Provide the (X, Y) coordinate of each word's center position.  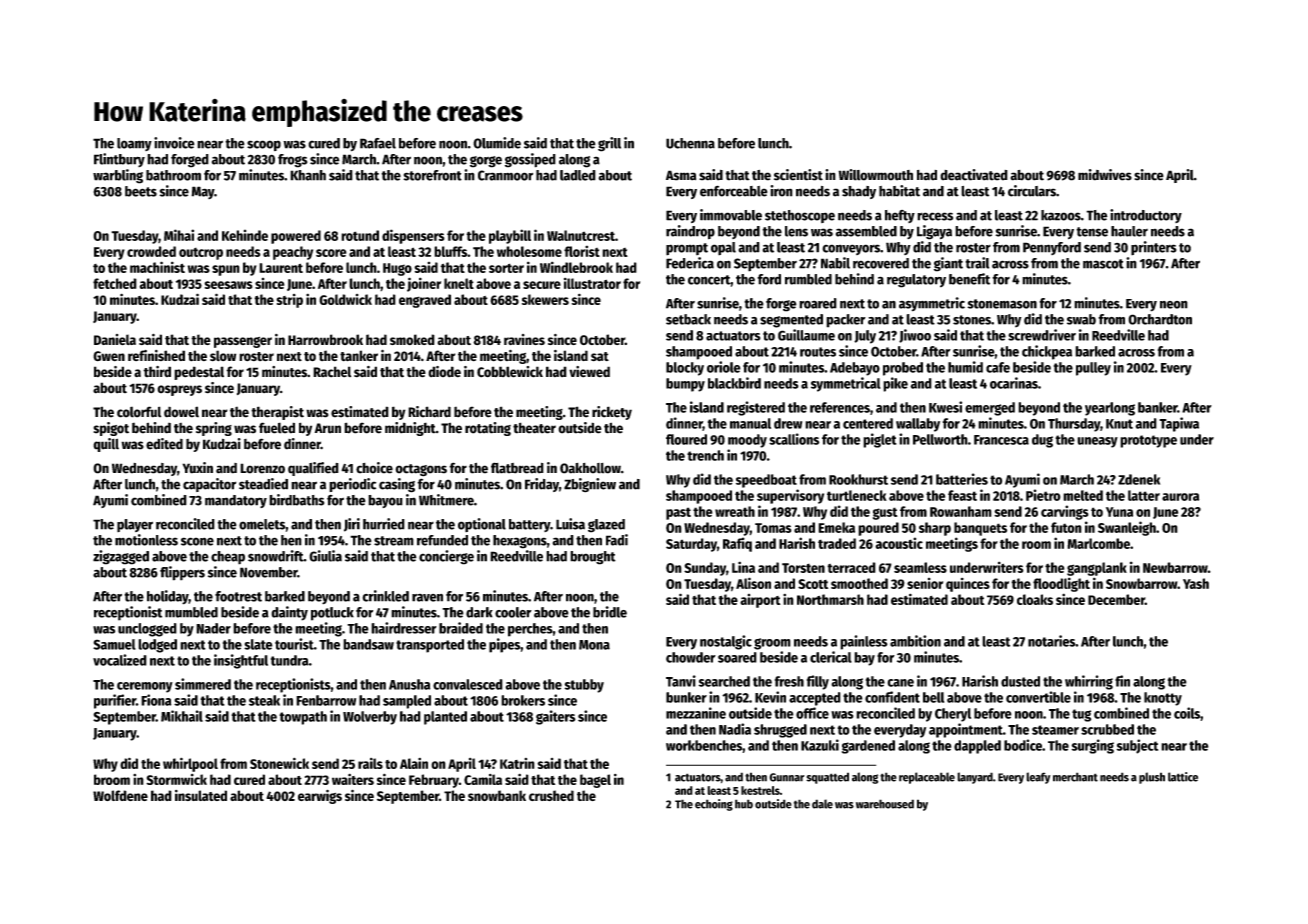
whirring (1089, 682)
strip (289, 301)
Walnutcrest (581, 235)
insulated (201, 795)
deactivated (974, 175)
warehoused (885, 804)
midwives (1105, 175)
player (135, 525)
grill (609, 144)
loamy (134, 144)
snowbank (497, 795)
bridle (610, 612)
